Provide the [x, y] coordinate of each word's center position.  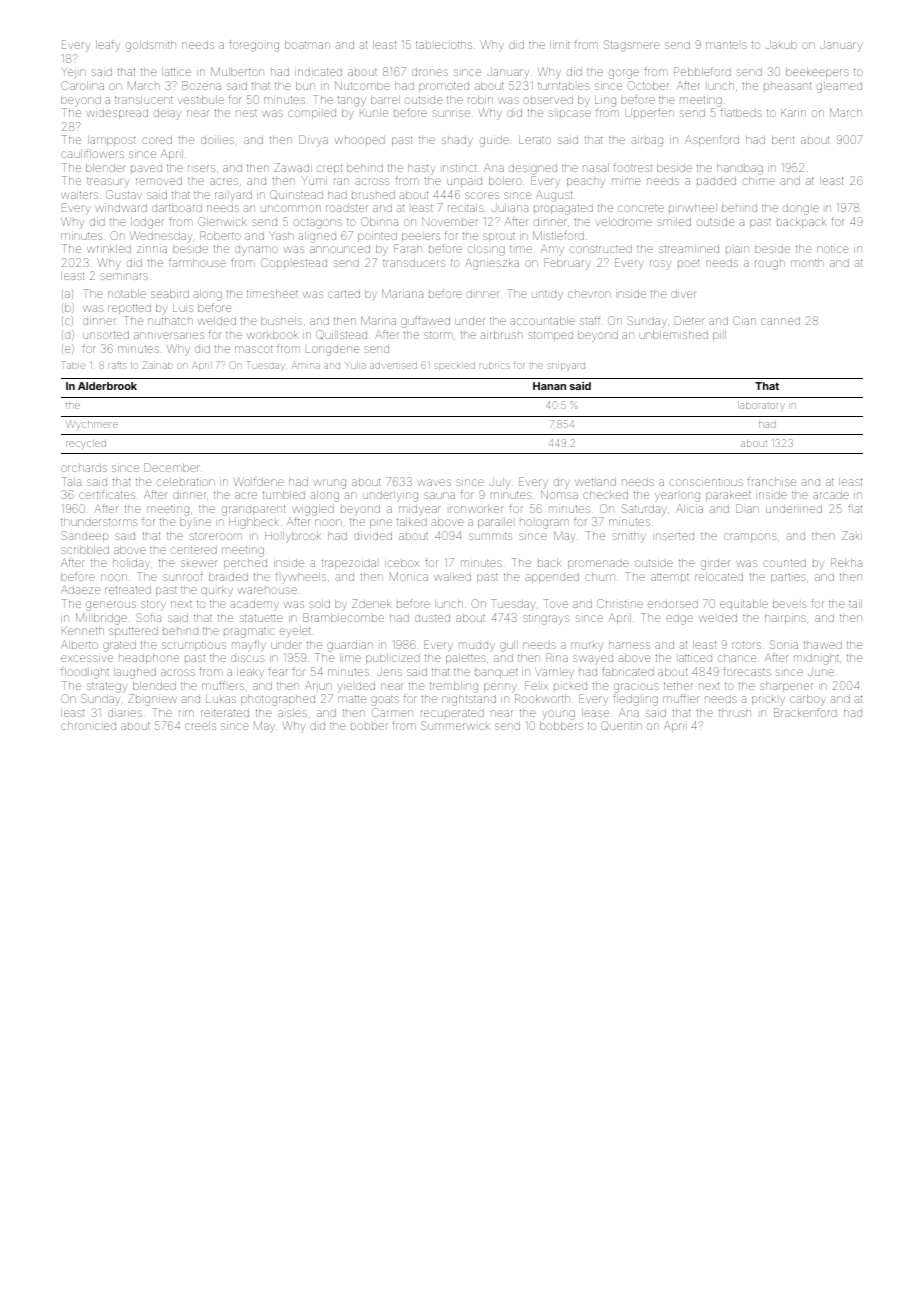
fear [278, 672]
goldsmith [151, 46]
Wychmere [92, 424]
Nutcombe [362, 85]
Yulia [355, 365]
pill [719, 336]
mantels [726, 45]
